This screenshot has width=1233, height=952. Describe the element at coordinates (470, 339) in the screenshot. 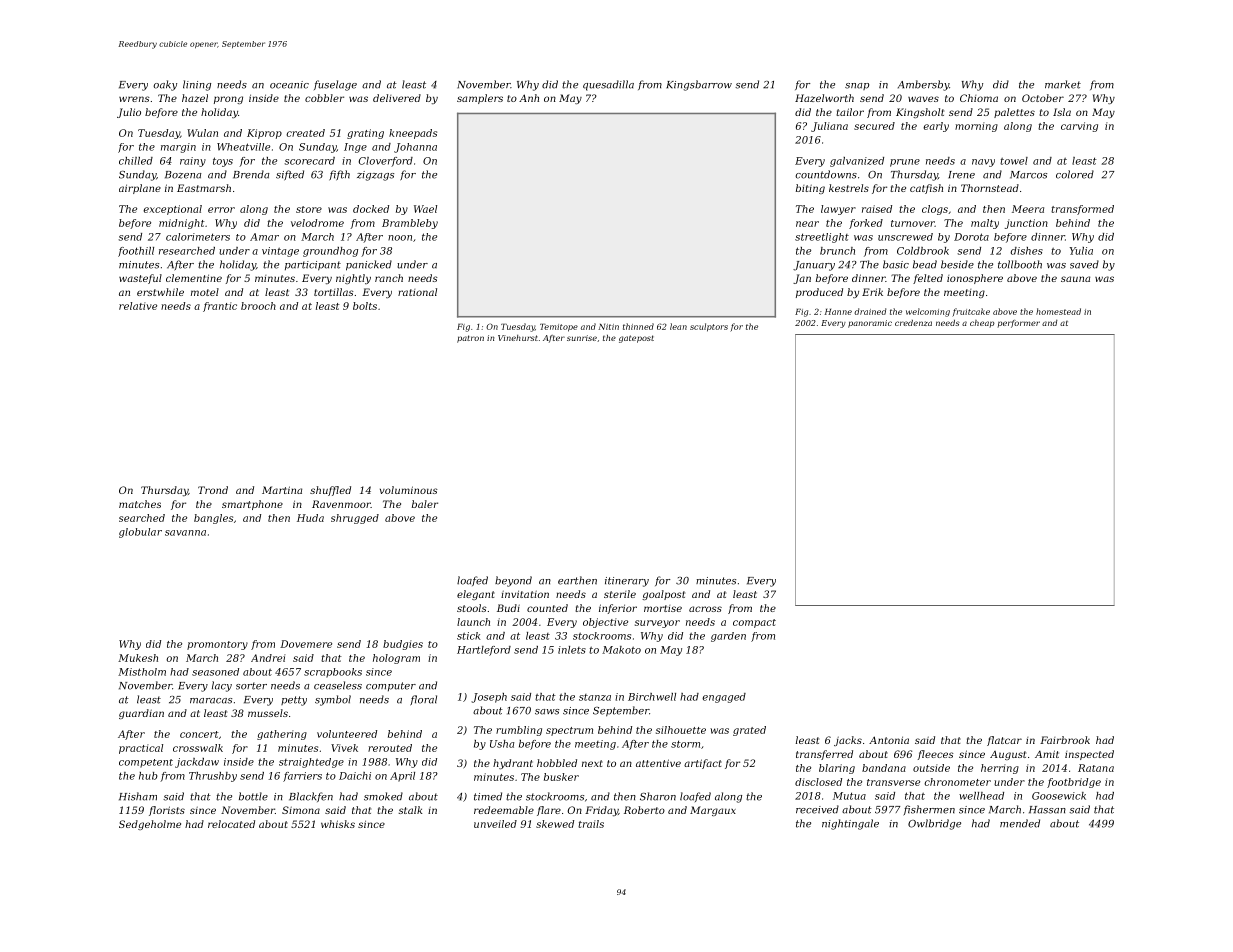

I see `patron` at that location.
